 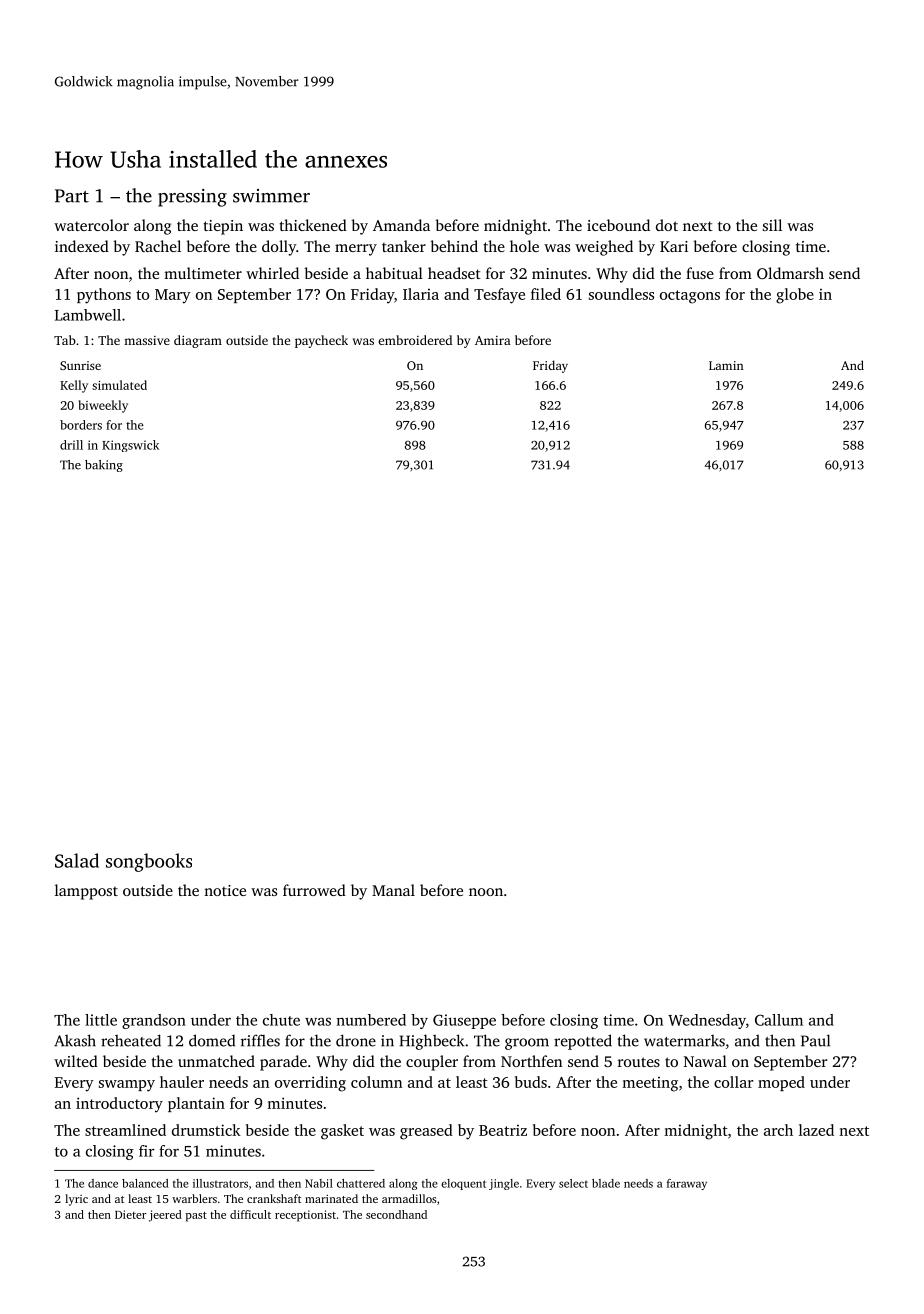 I want to click on faraway, so click(x=687, y=1184).
